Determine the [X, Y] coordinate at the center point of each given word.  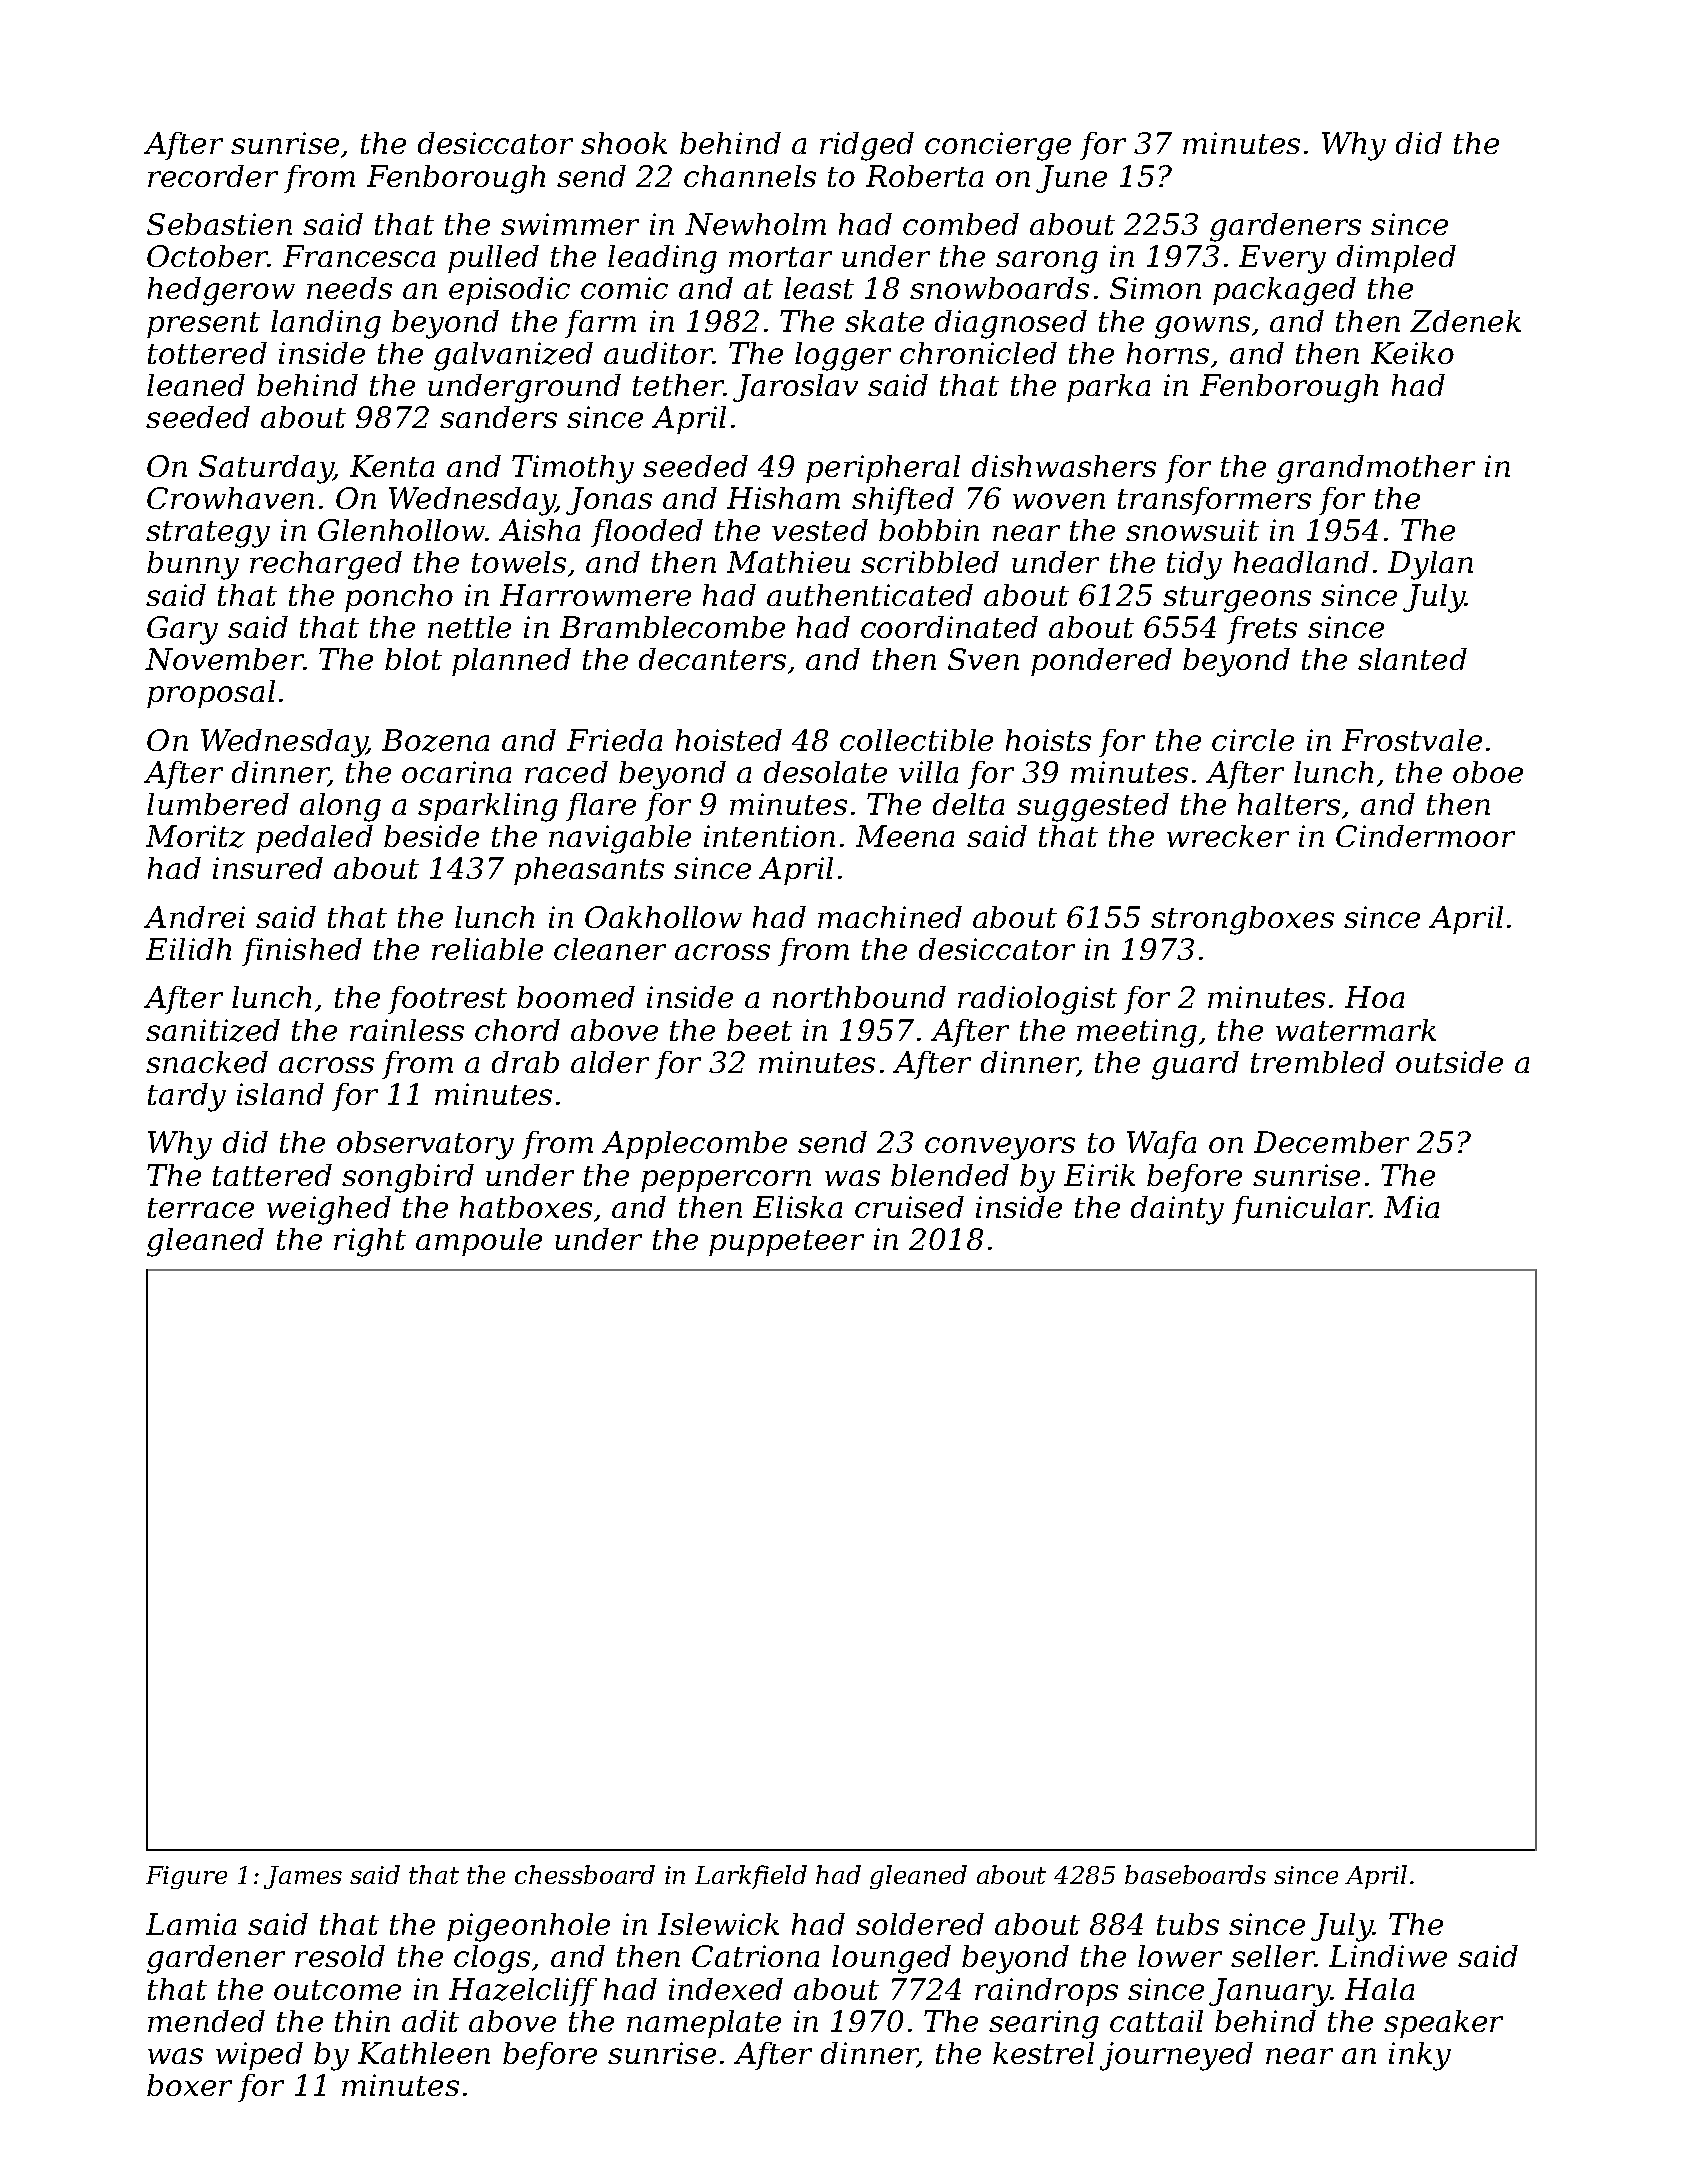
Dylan [1430, 565]
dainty [1177, 1210]
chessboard [585, 1874]
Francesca [359, 256]
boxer [189, 2085]
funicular [1300, 1210]
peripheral [883, 469]
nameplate [704, 2024]
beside [431, 836]
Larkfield [751, 1877]
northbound [859, 997]
